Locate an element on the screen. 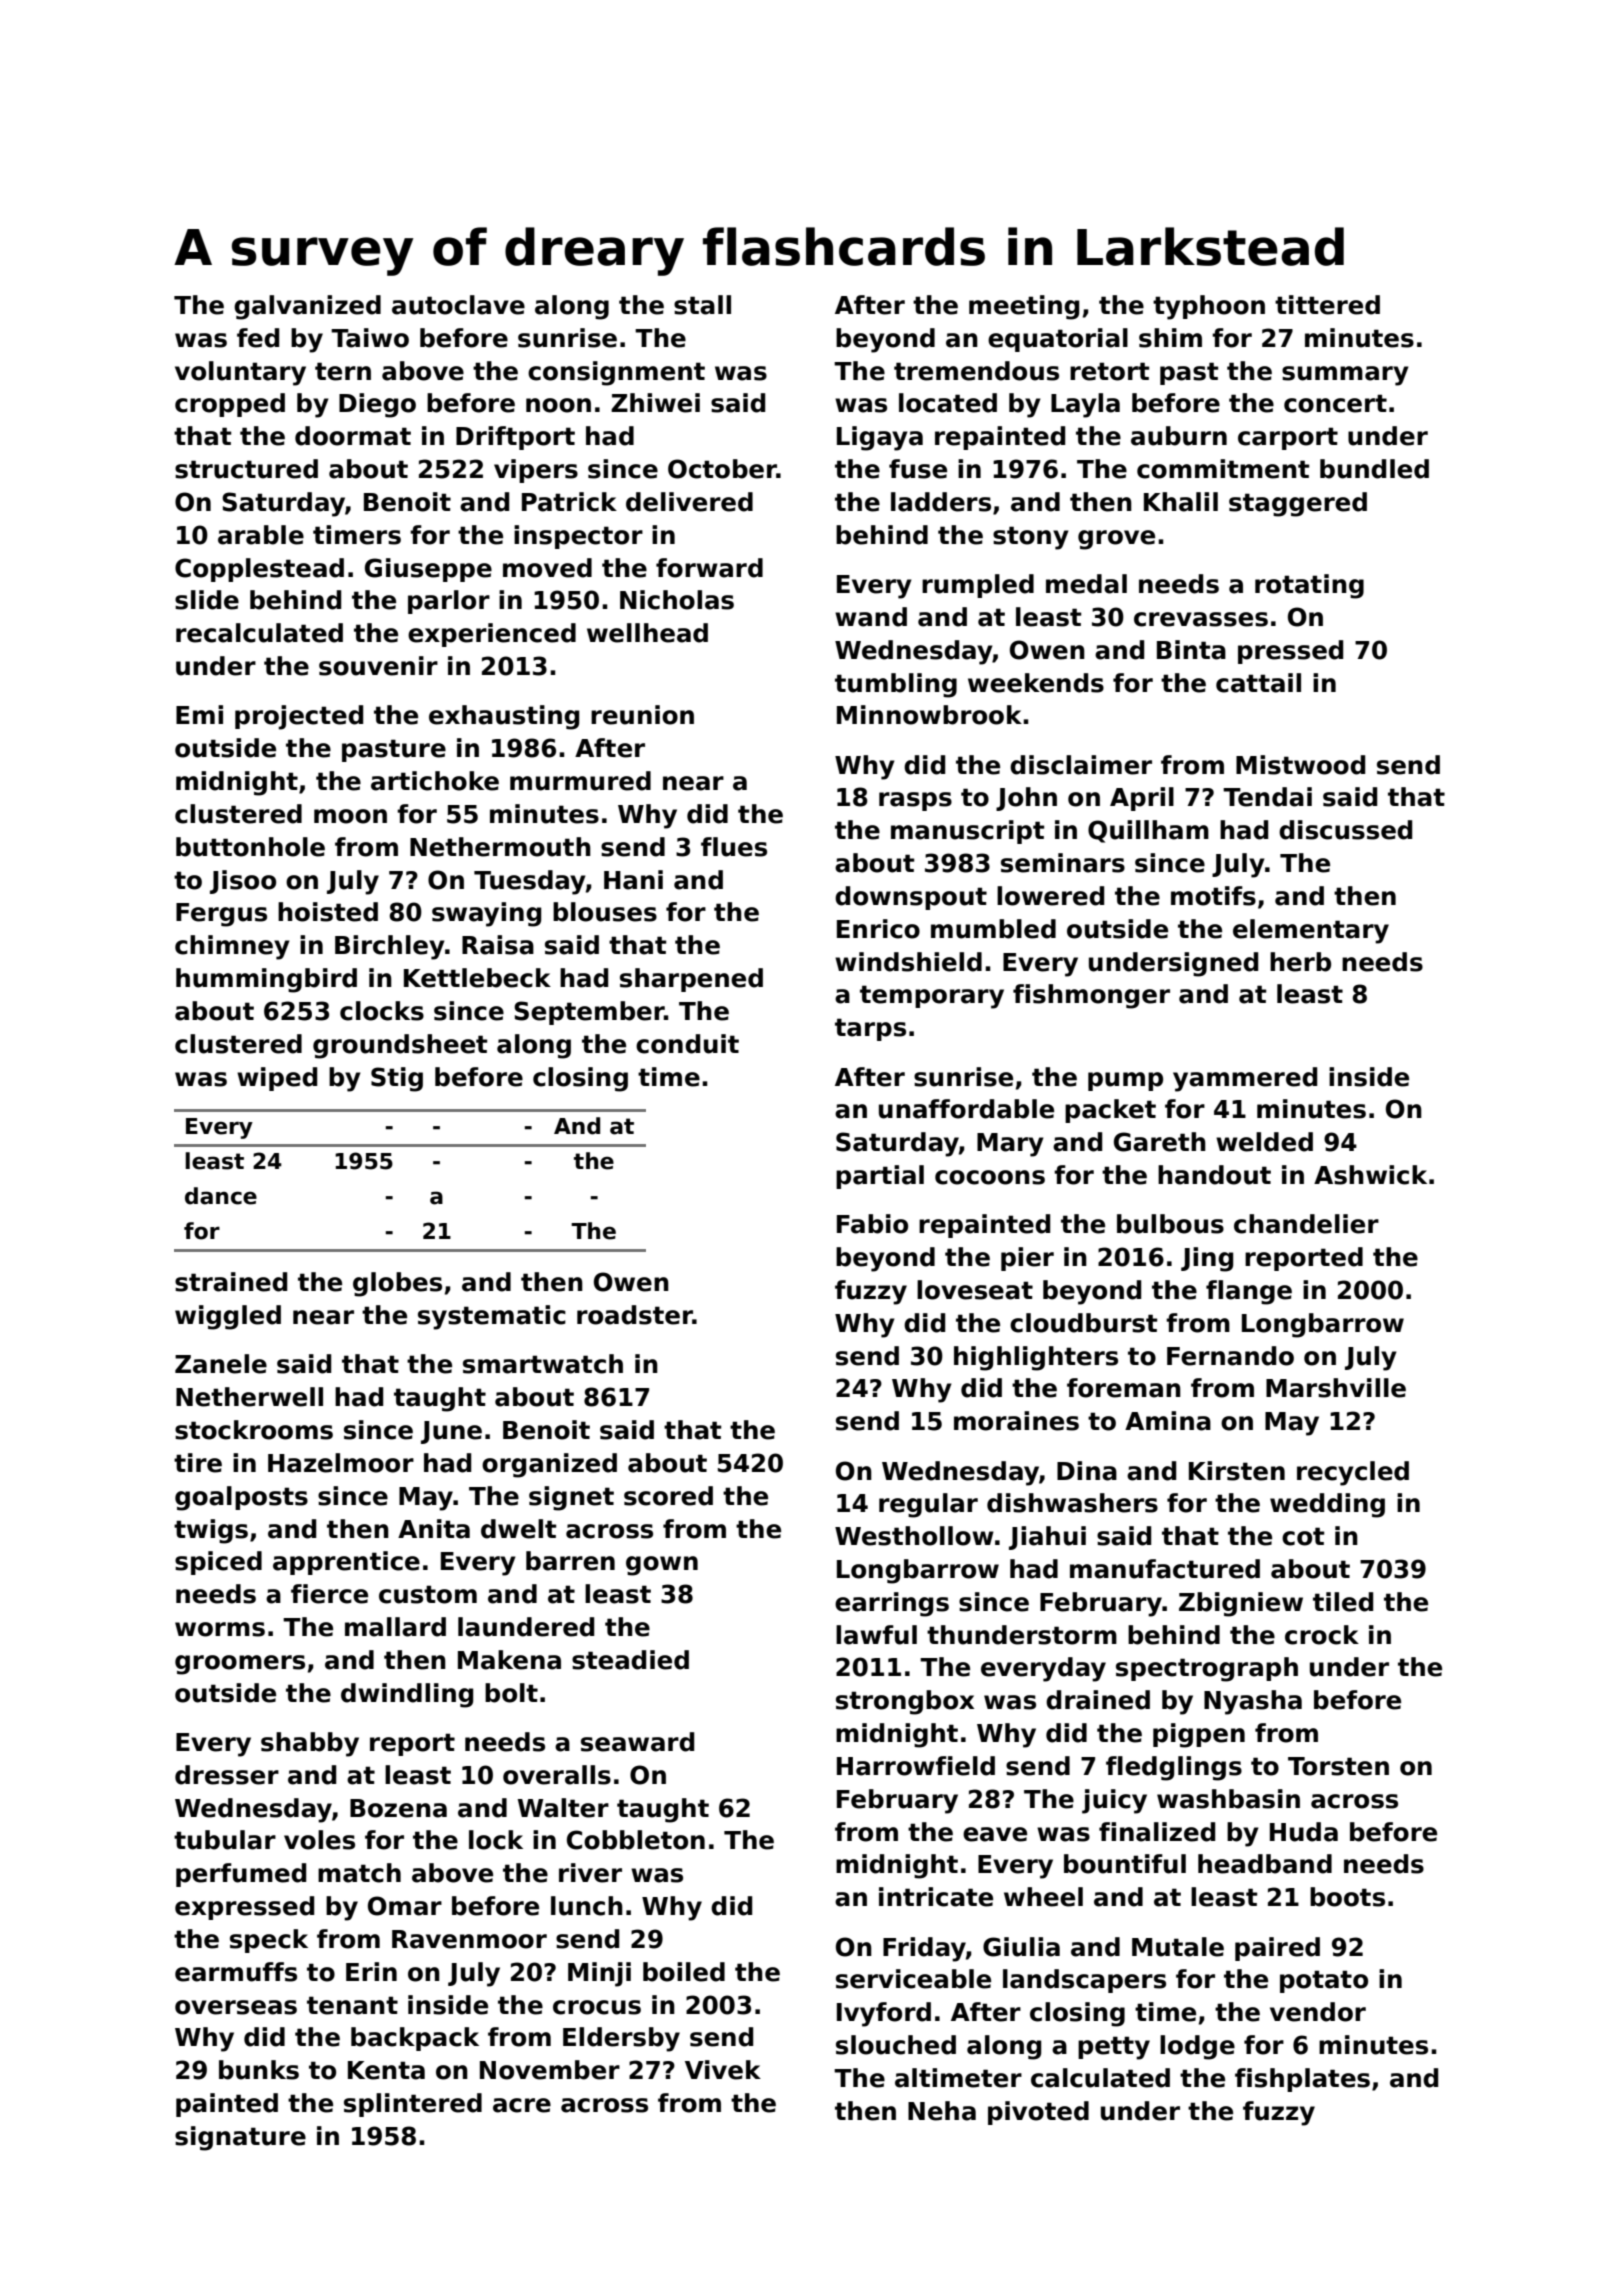 Image resolution: width=1620 pixels, height=2292 pixels. tittered is located at coordinates (1327, 305).
